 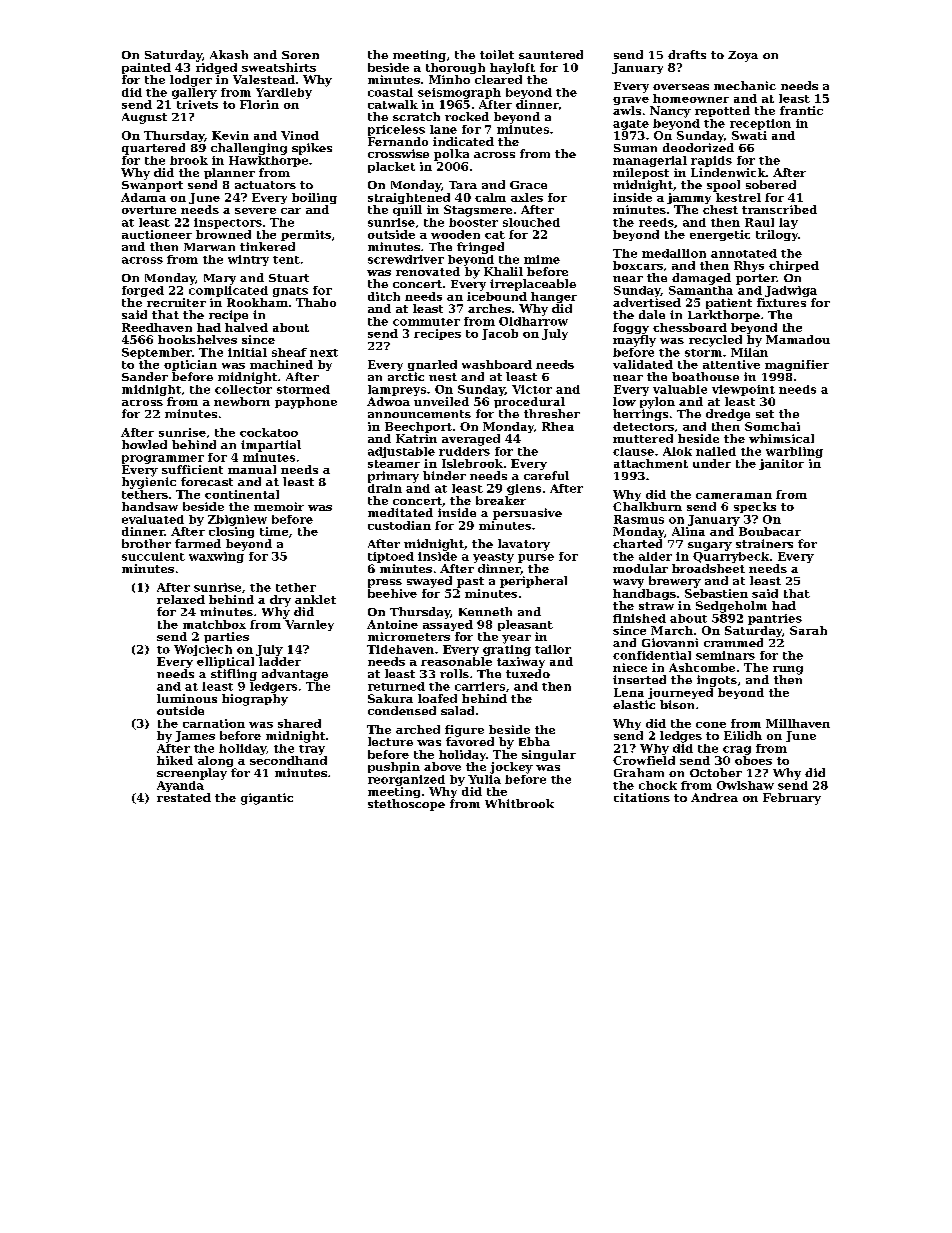 What do you see at coordinates (153, 149) in the image?
I see `quartered` at bounding box center [153, 149].
